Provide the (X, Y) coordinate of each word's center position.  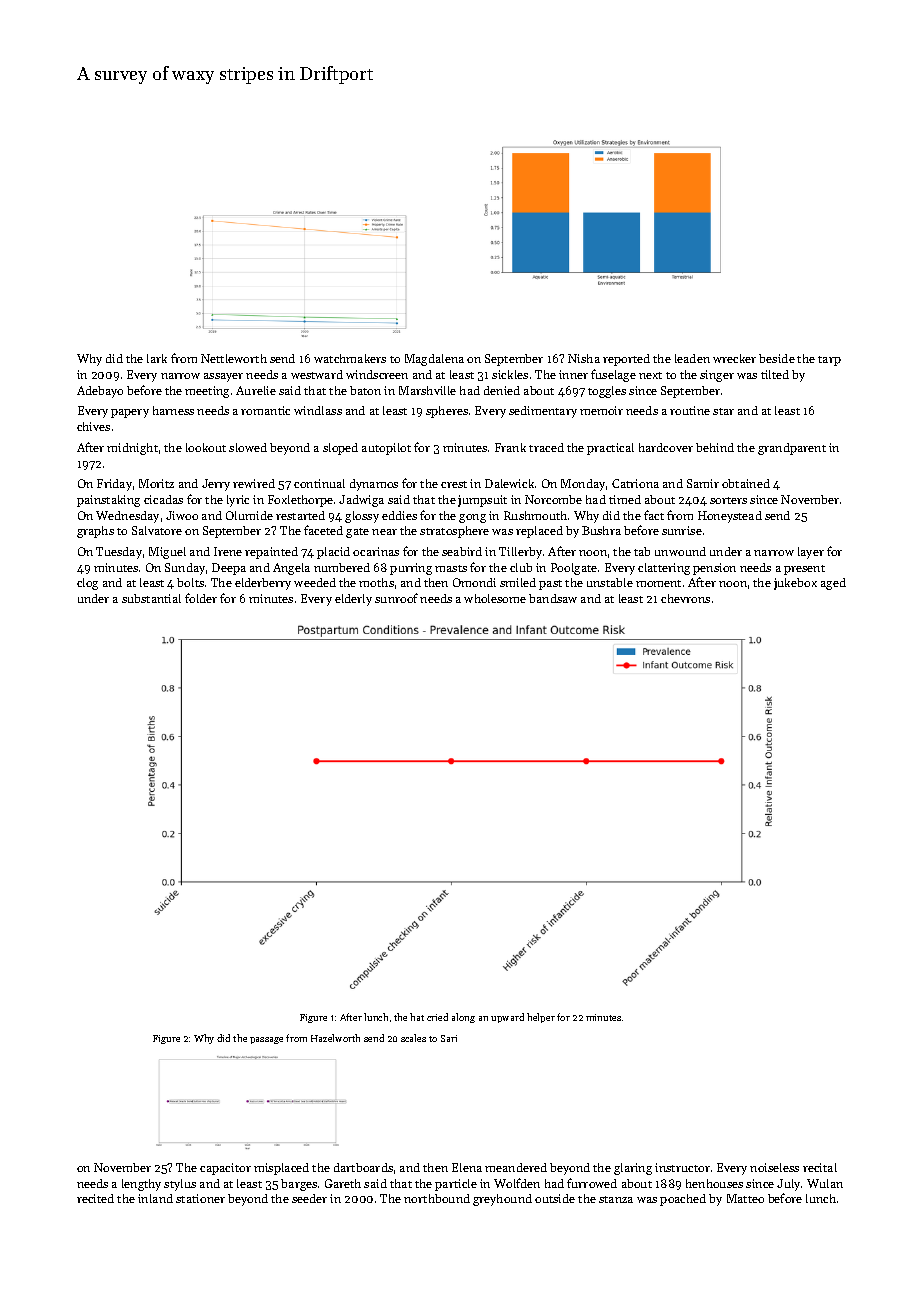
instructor (682, 1167)
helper (541, 1018)
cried (437, 1017)
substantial (151, 598)
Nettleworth (234, 358)
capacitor (225, 1169)
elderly (353, 600)
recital (820, 1167)
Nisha (584, 358)
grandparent (792, 449)
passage (266, 1040)
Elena (467, 1167)
